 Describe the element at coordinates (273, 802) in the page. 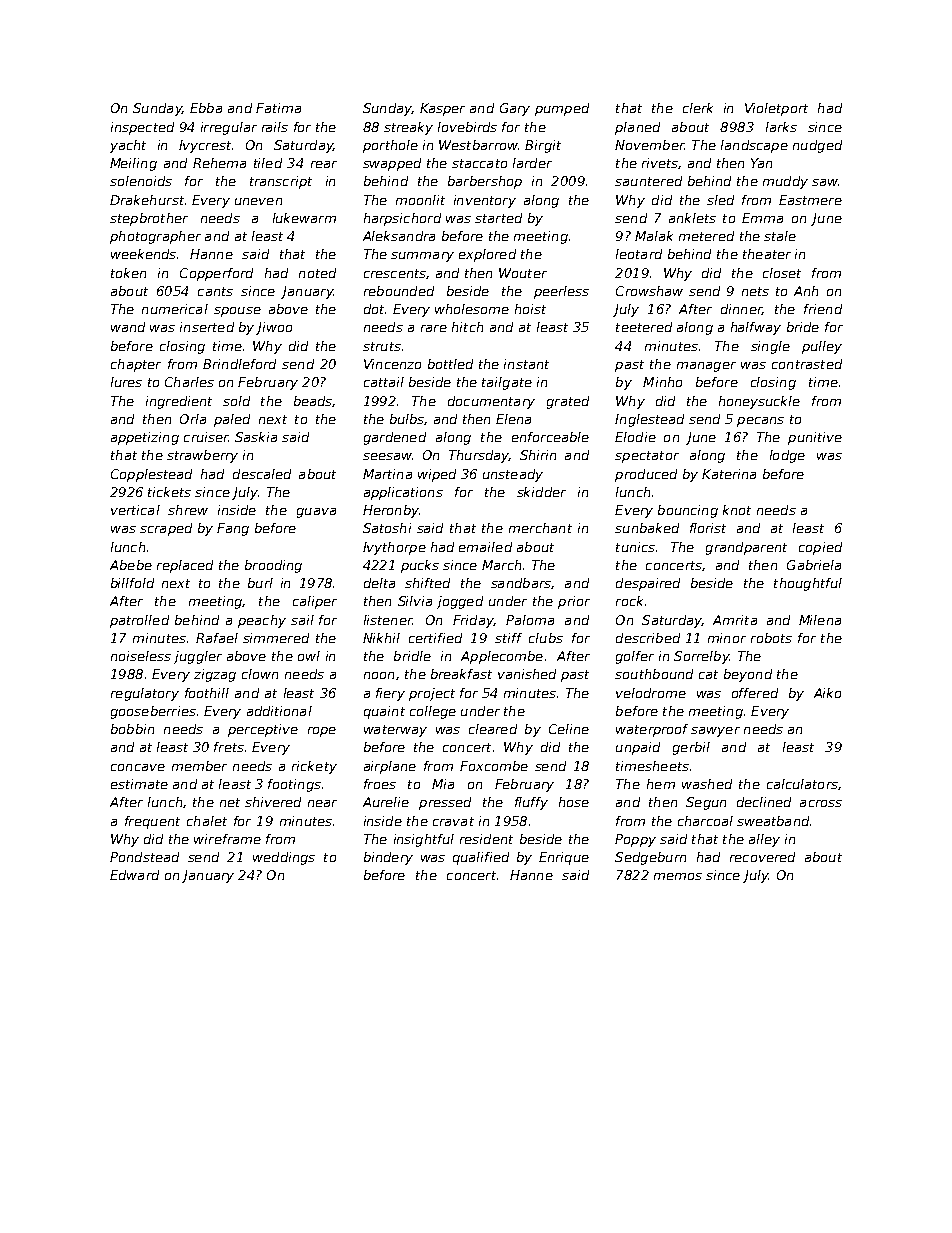

I see `shivered` at that location.
